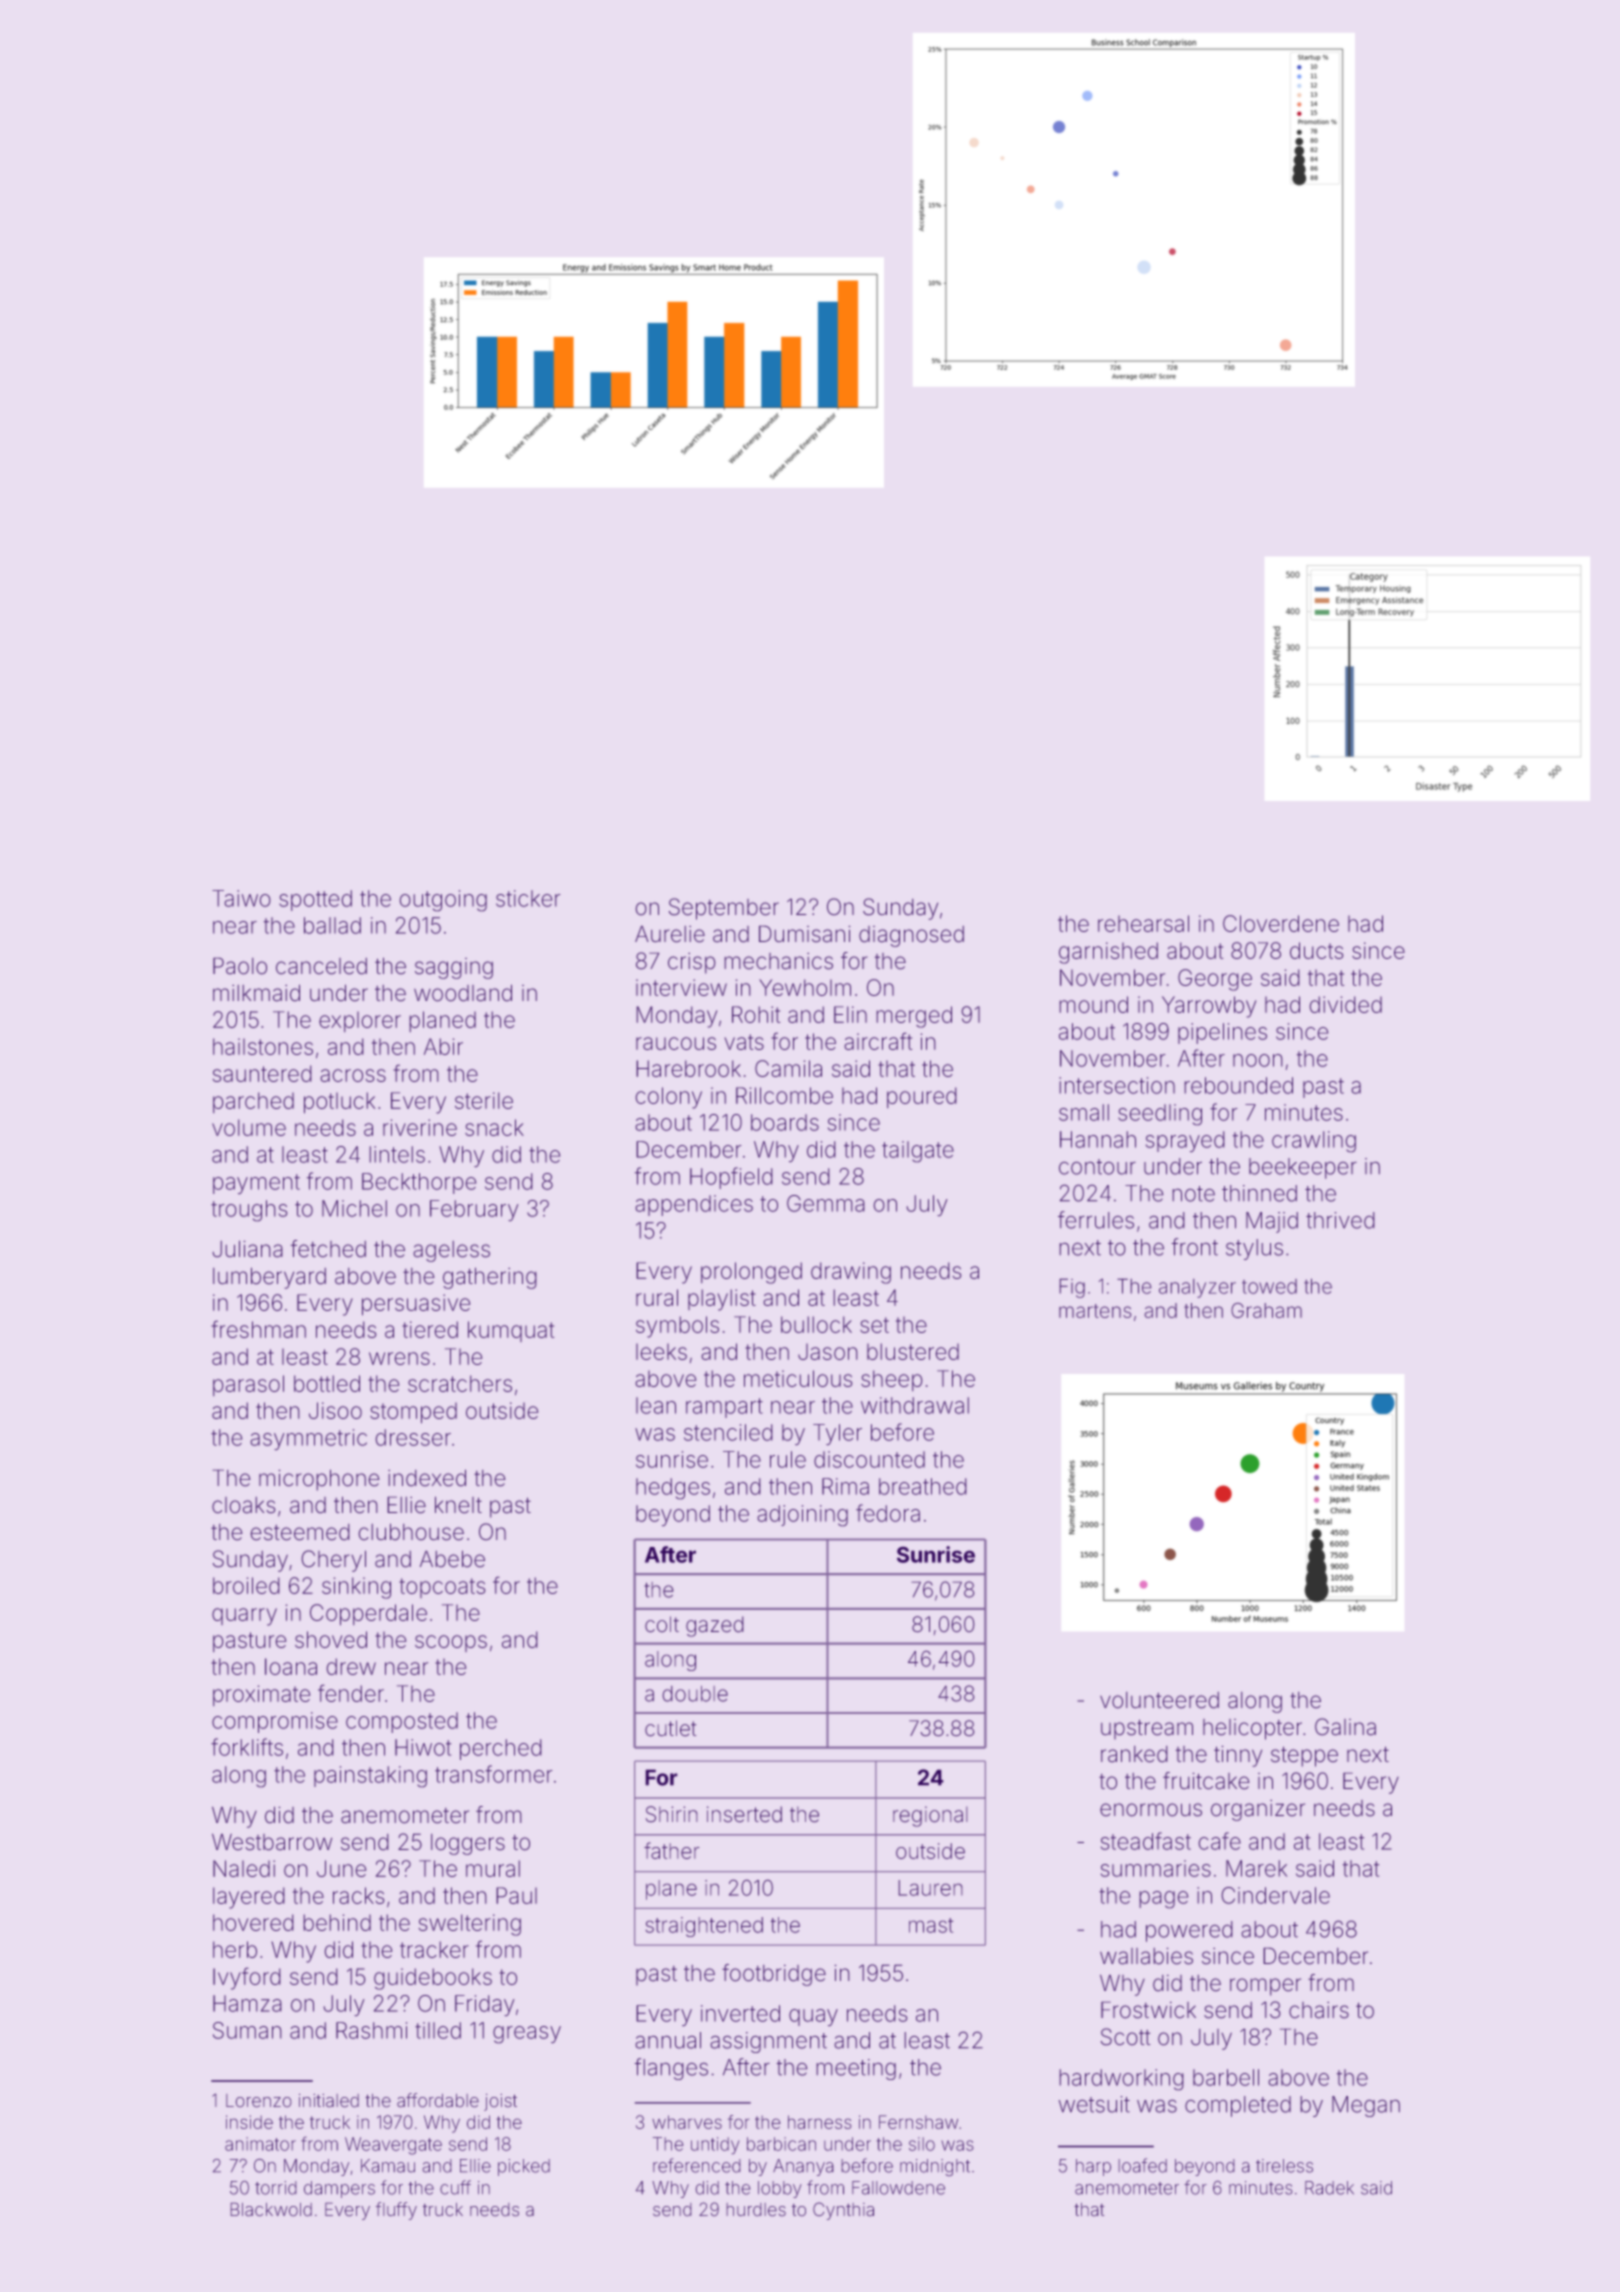 Image resolution: width=1620 pixels, height=2292 pixels. I want to click on double, so click(695, 1694).
